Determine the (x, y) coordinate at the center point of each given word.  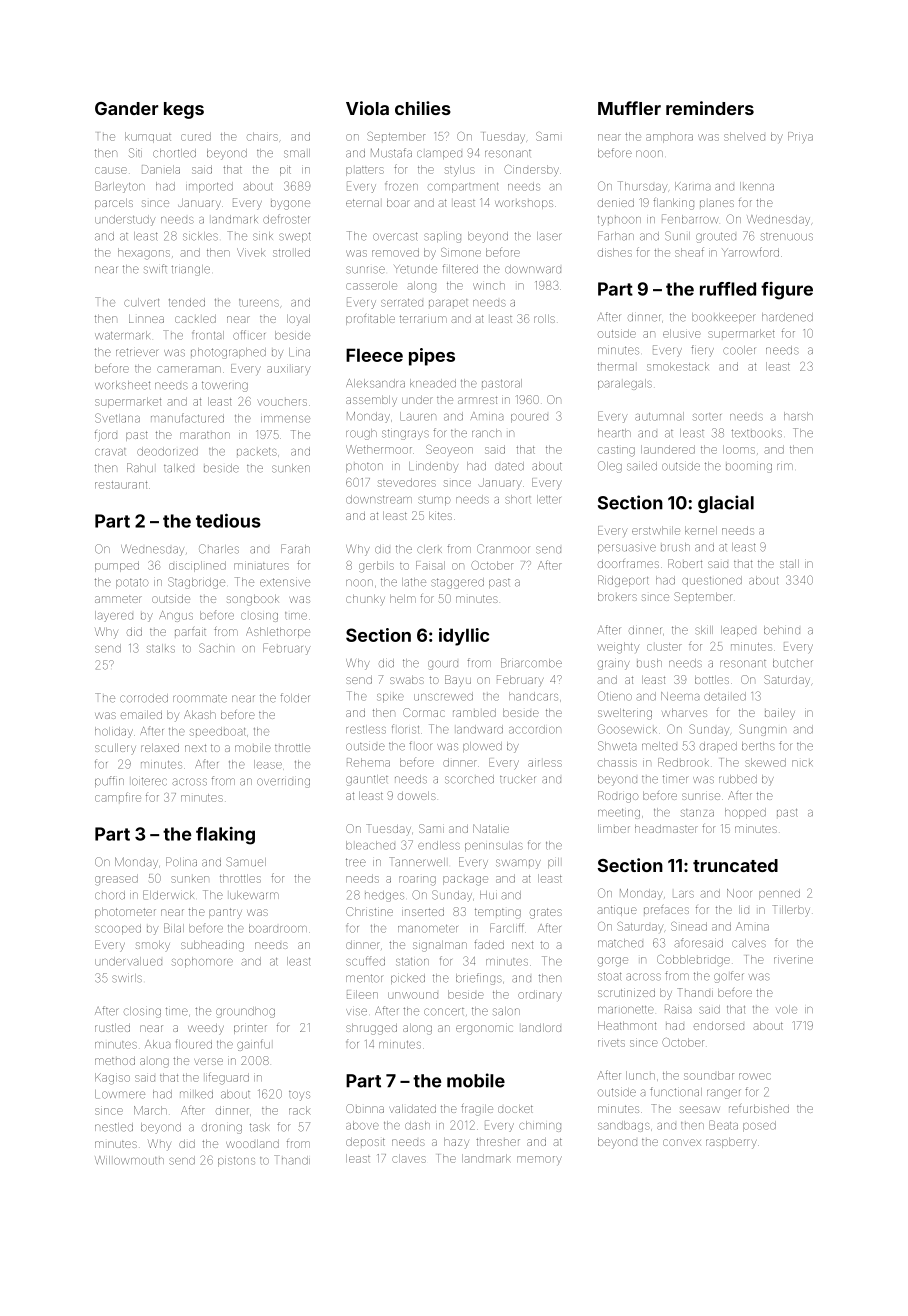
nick (802, 763)
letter (549, 499)
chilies (423, 108)
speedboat (218, 731)
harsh (798, 416)
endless (439, 845)
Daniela (161, 169)
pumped (117, 566)
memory (539, 1160)
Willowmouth (129, 1160)
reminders (710, 108)
